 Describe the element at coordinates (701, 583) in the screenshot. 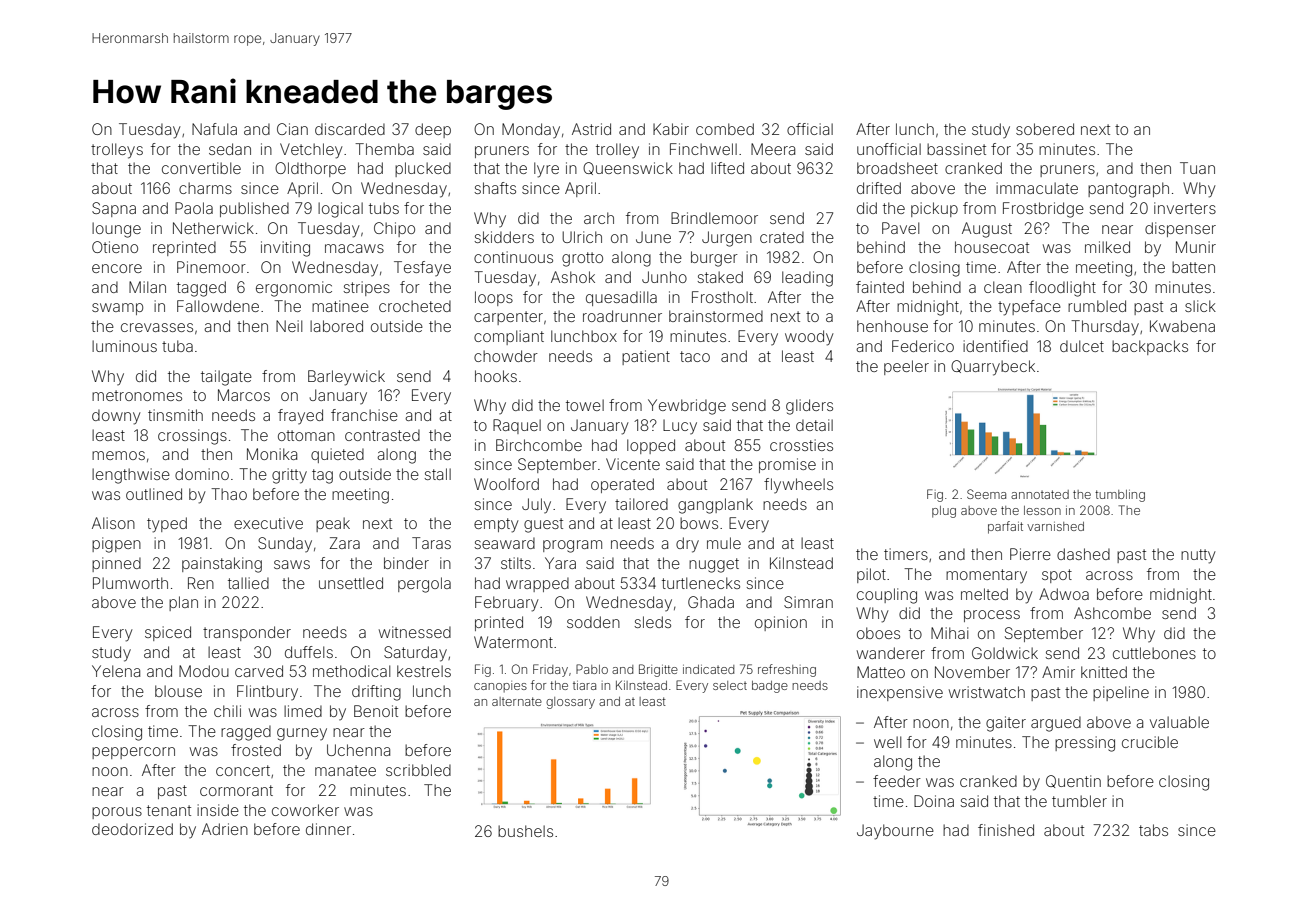

I see `turtlenecks` at that location.
